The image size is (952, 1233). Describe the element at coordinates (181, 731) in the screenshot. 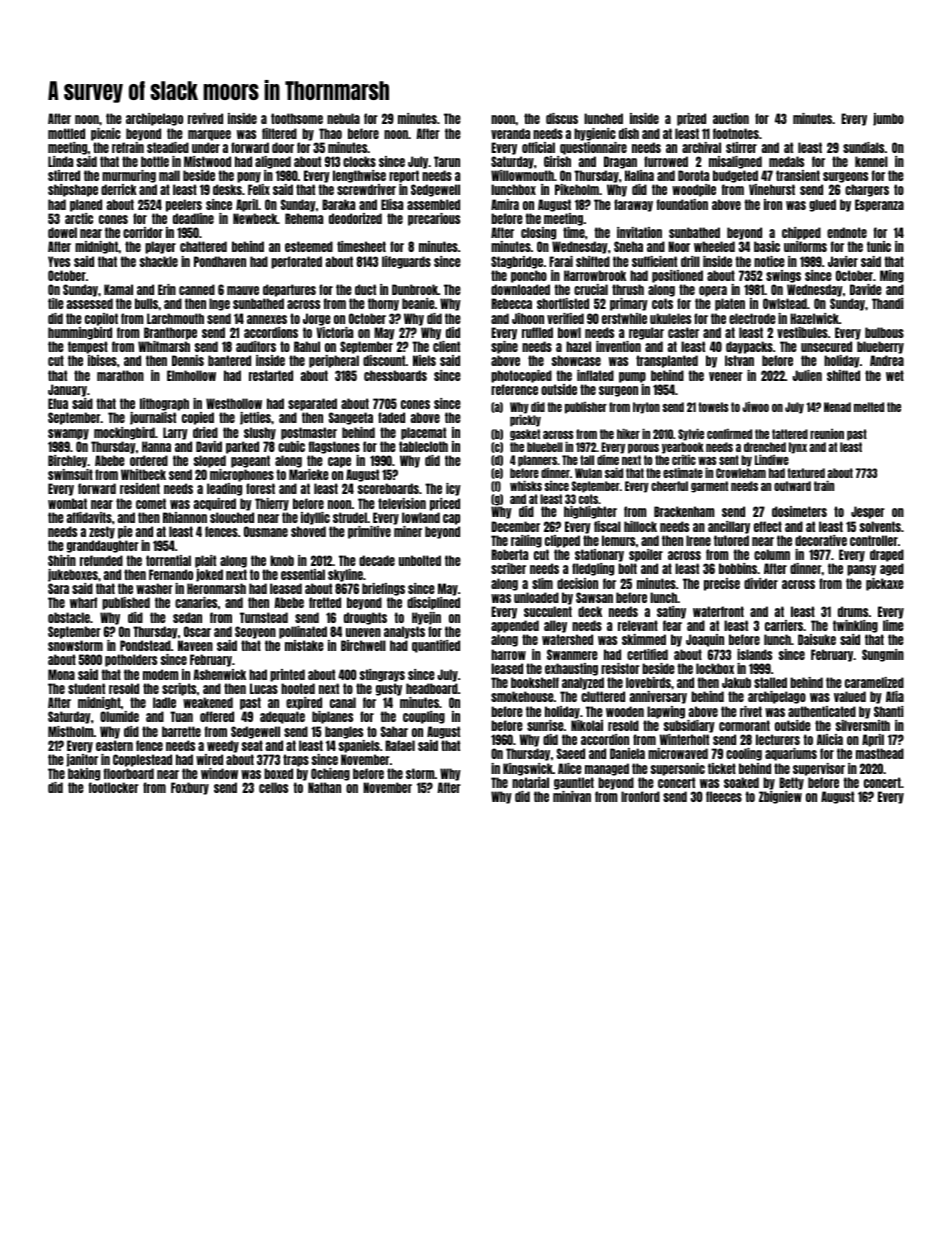

I see `barrette` at that location.
